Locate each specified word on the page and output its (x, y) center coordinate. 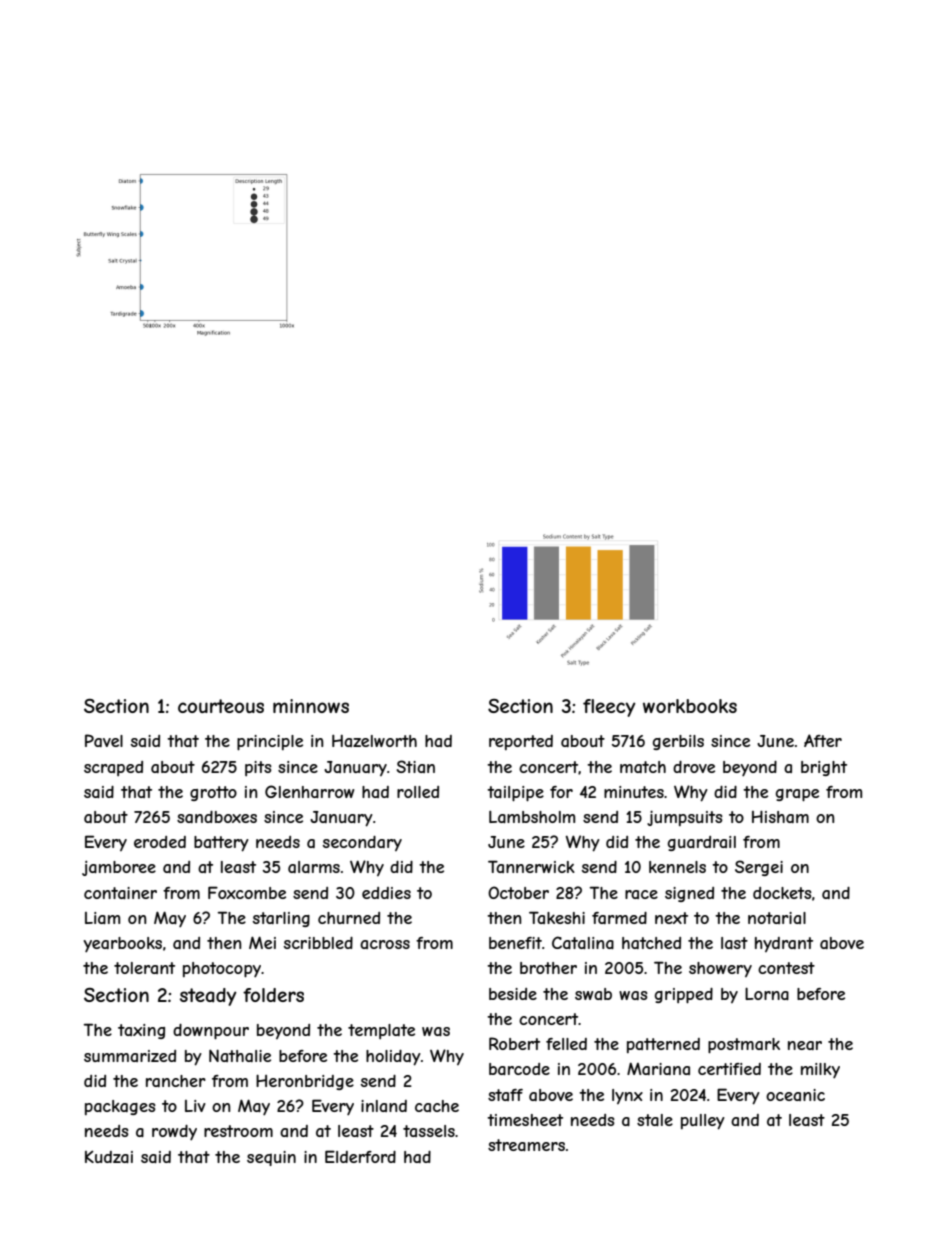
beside (513, 994)
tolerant (144, 968)
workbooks (690, 706)
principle (270, 743)
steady (208, 997)
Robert (514, 1043)
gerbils (678, 742)
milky (820, 1071)
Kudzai (109, 1156)
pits (258, 768)
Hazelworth (374, 741)
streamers (526, 1145)
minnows (311, 706)
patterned (663, 1045)
